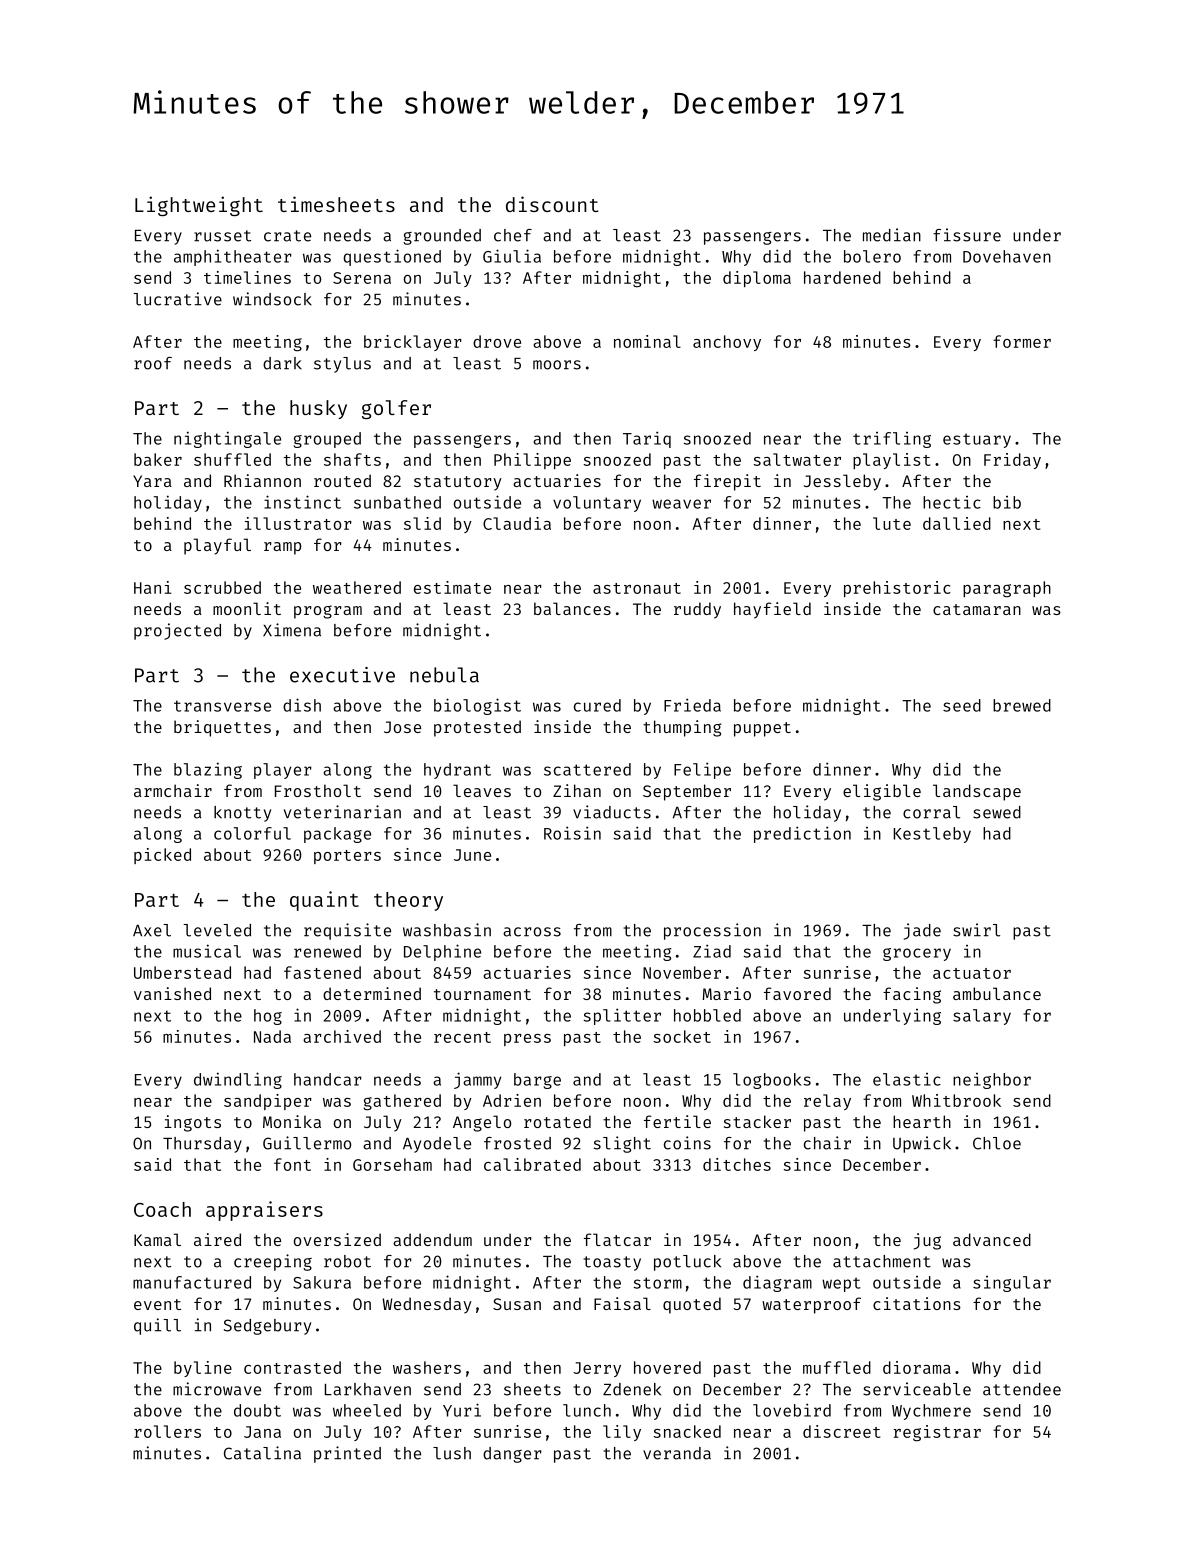 The height and width of the image is (1552, 1199). I want to click on lush, so click(452, 1453).
